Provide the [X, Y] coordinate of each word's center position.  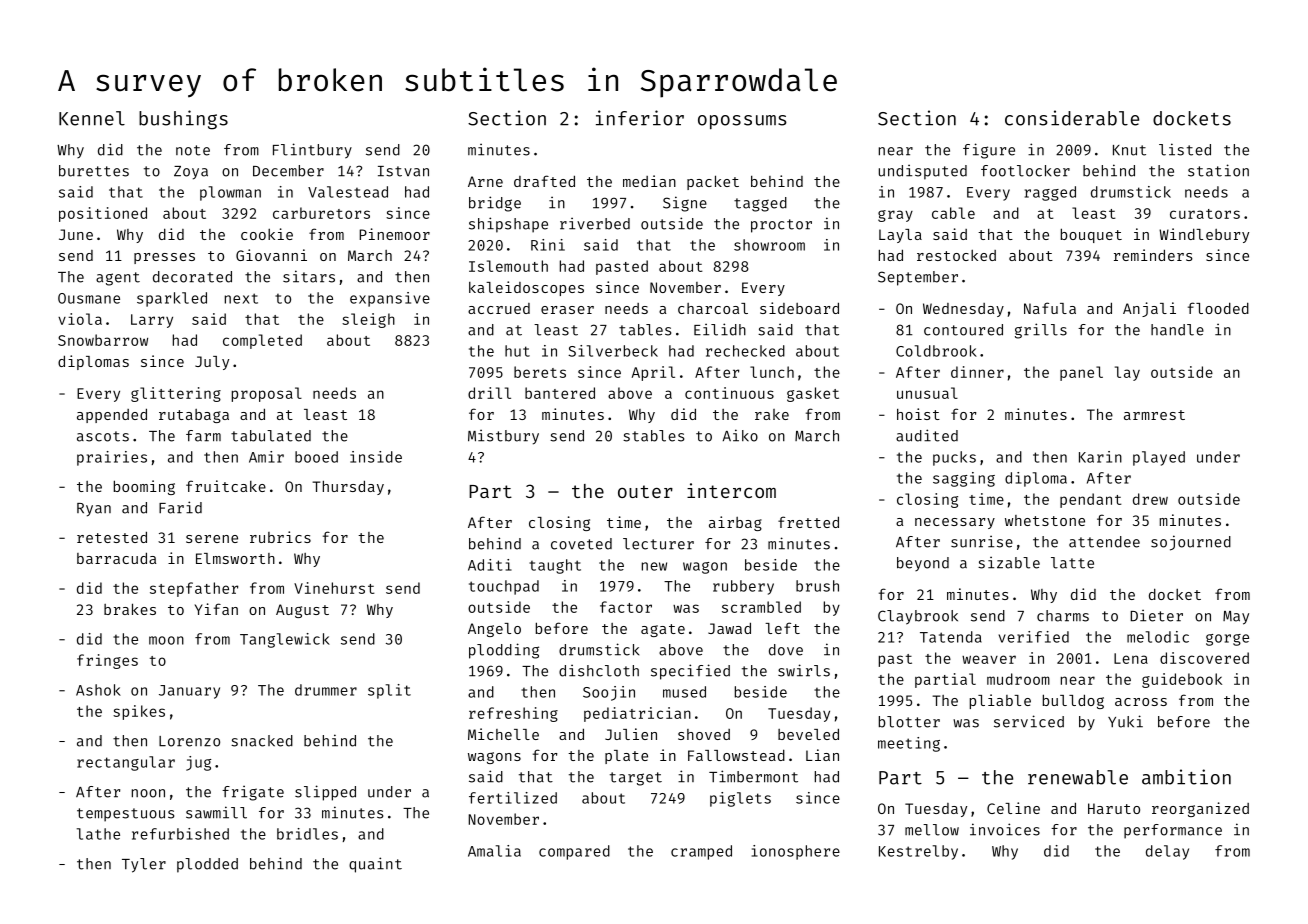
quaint [375, 865]
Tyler [144, 865]
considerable [1072, 118]
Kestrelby [918, 852]
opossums [742, 122]
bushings [183, 120]
